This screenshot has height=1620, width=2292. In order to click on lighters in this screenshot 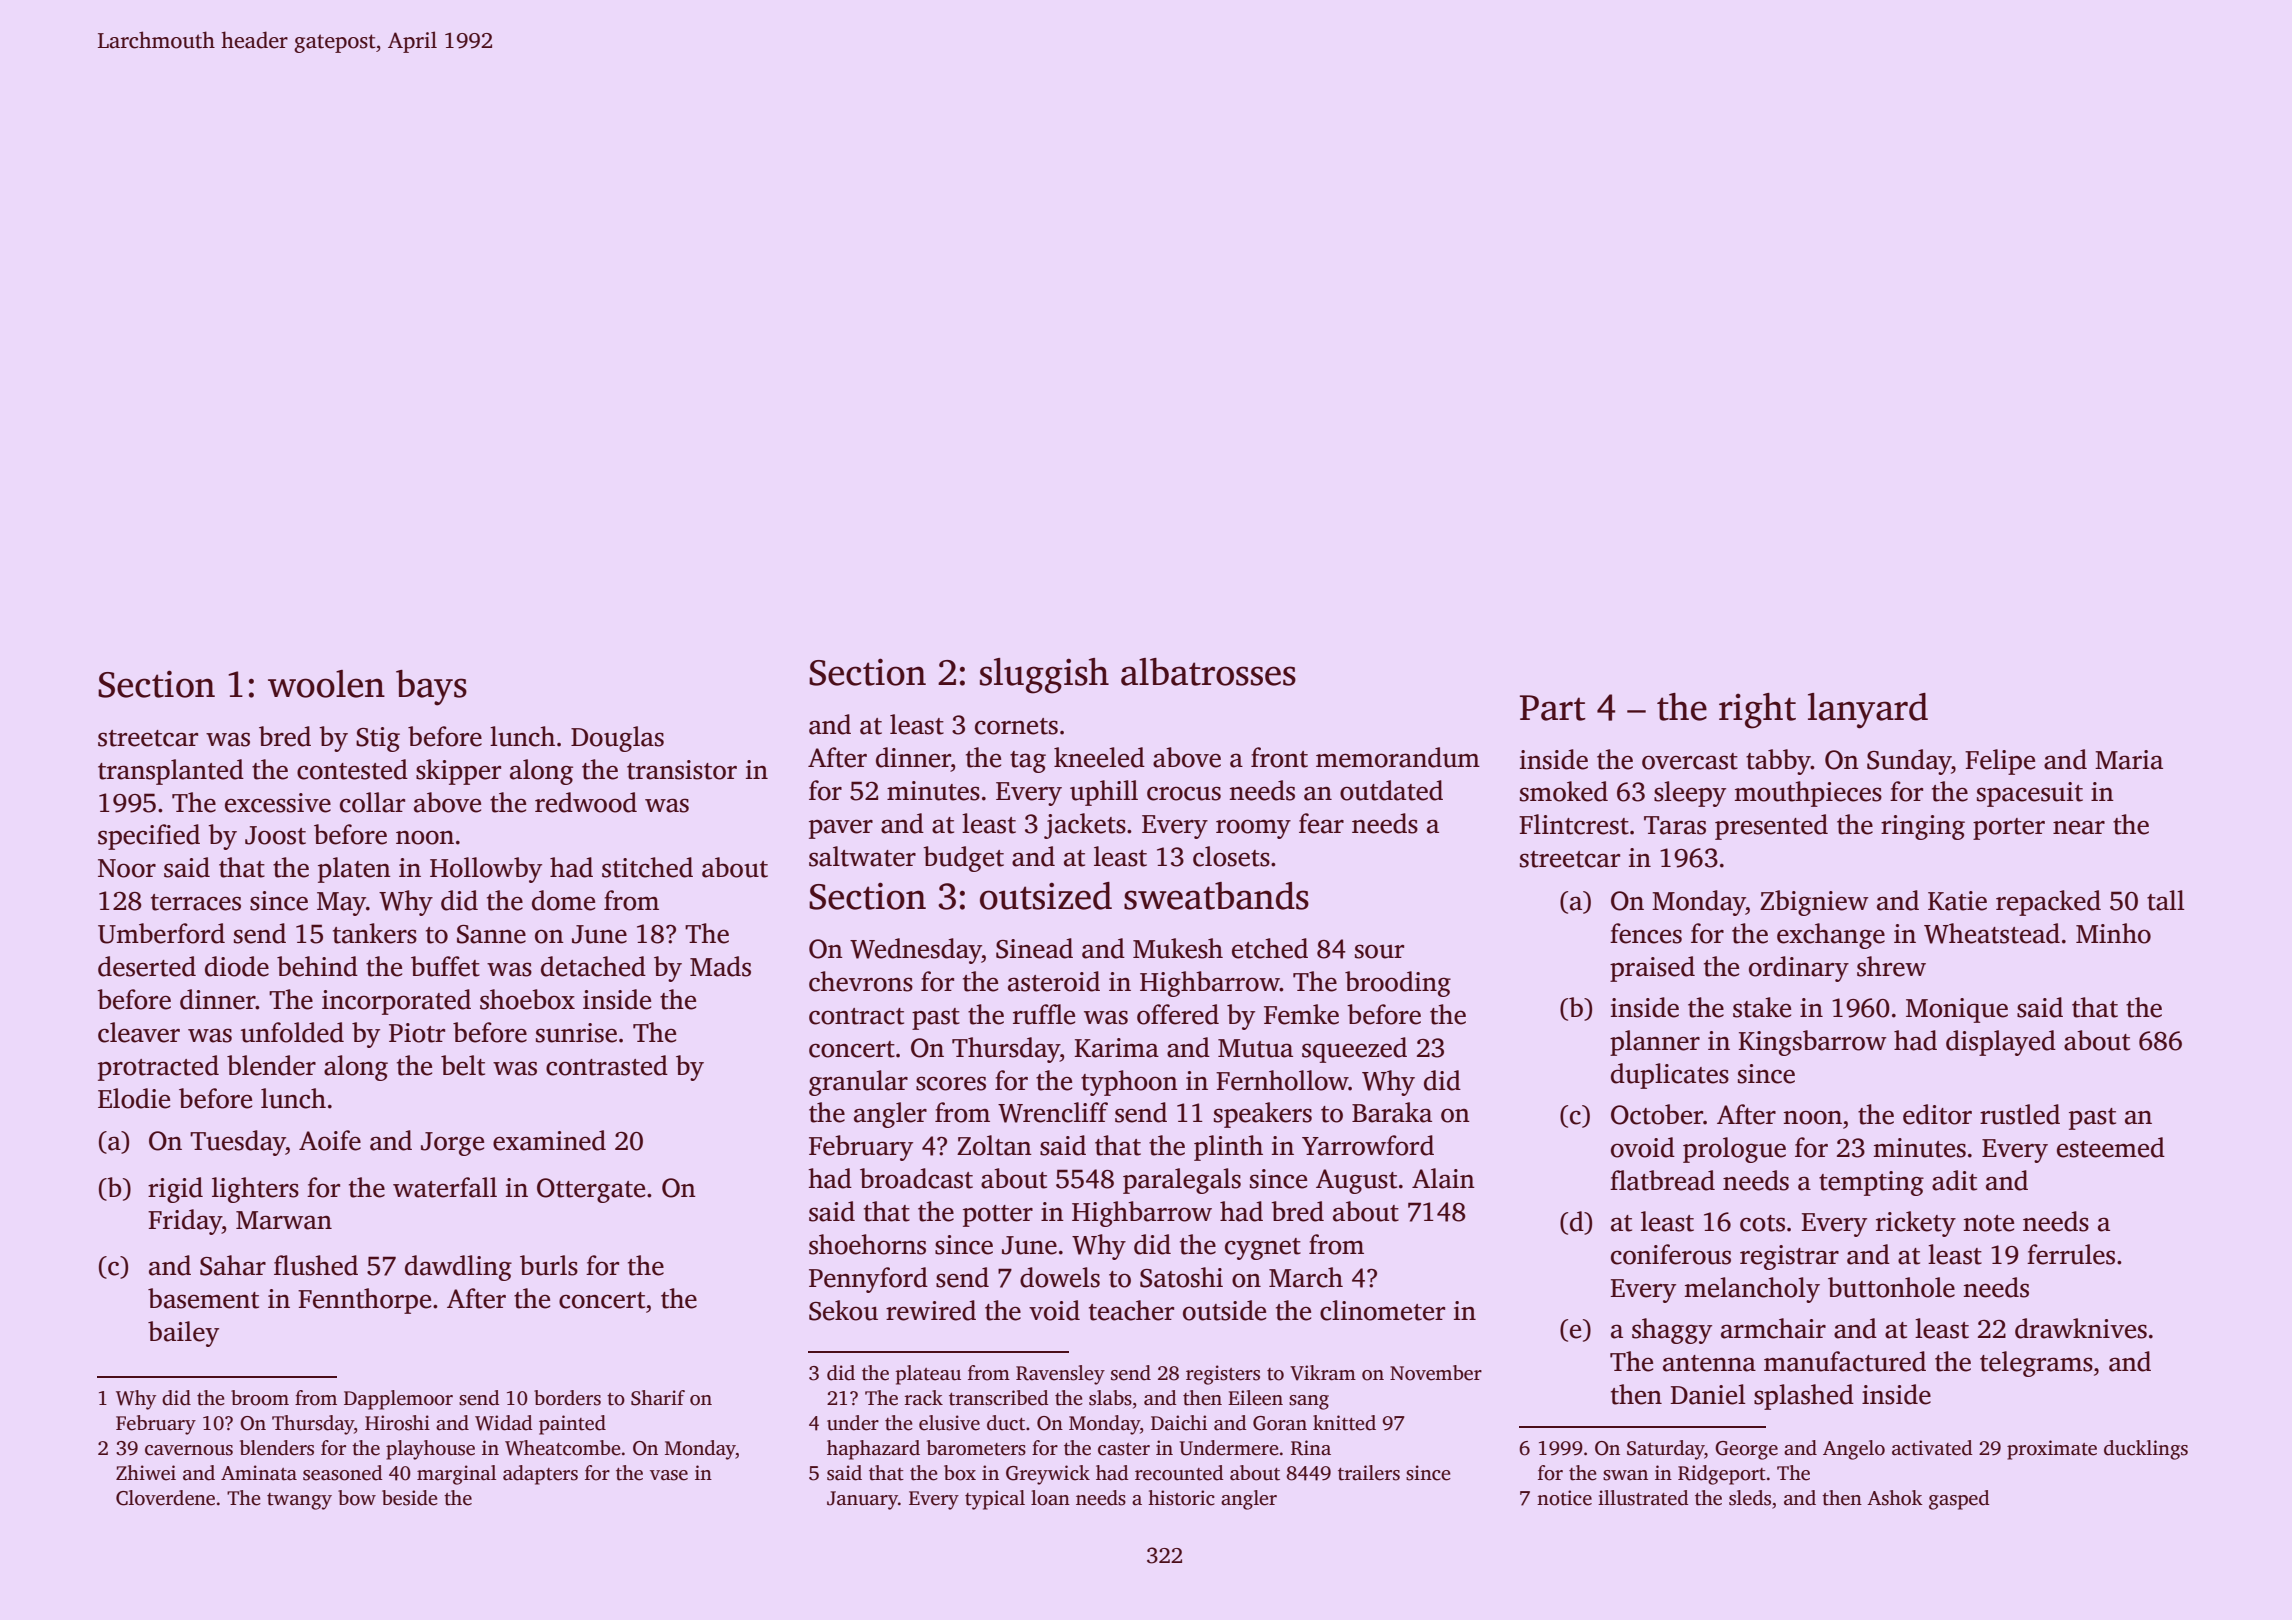, I will do `click(255, 1190)`.
